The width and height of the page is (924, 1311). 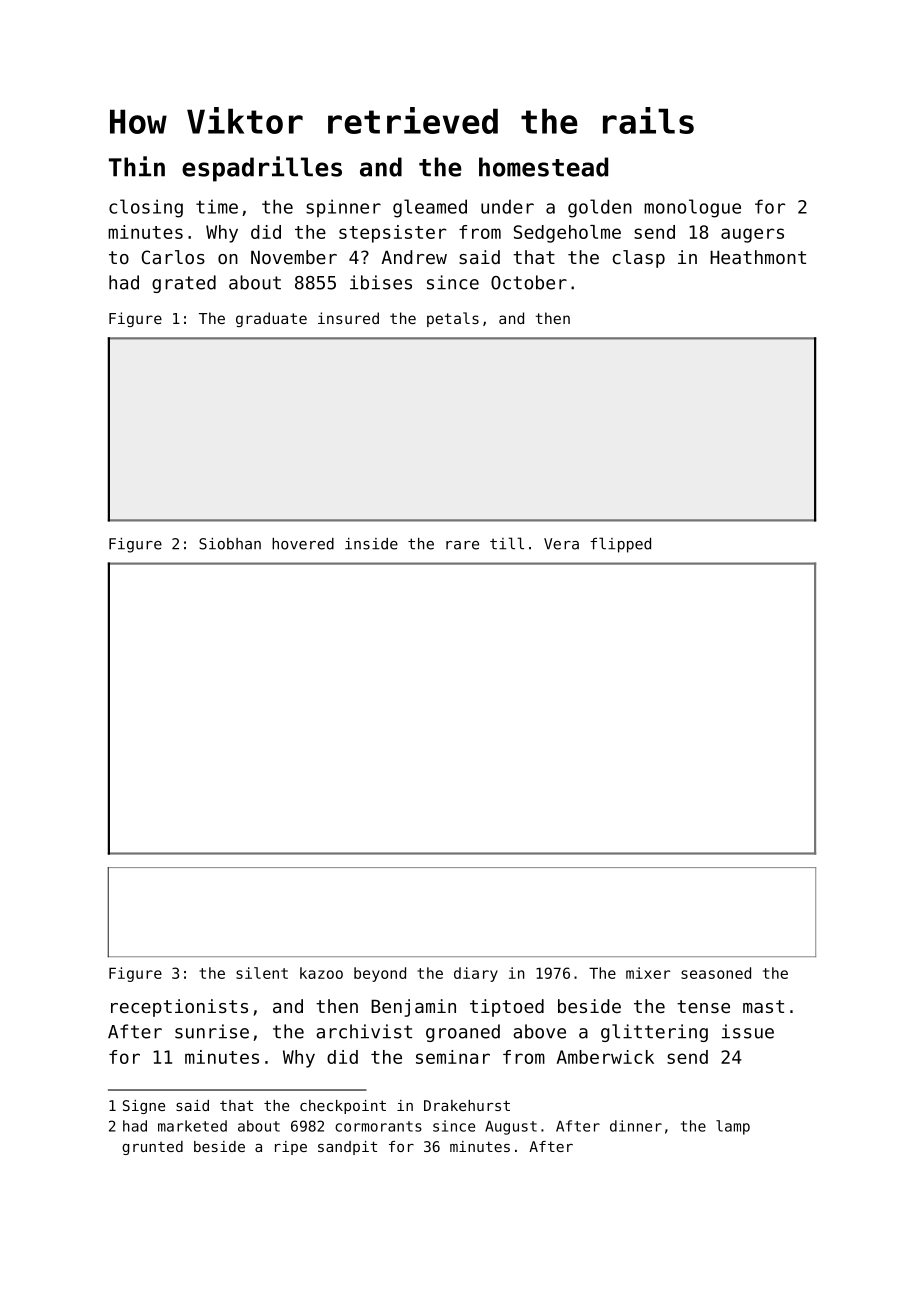 I want to click on Heathmont, so click(x=758, y=257).
